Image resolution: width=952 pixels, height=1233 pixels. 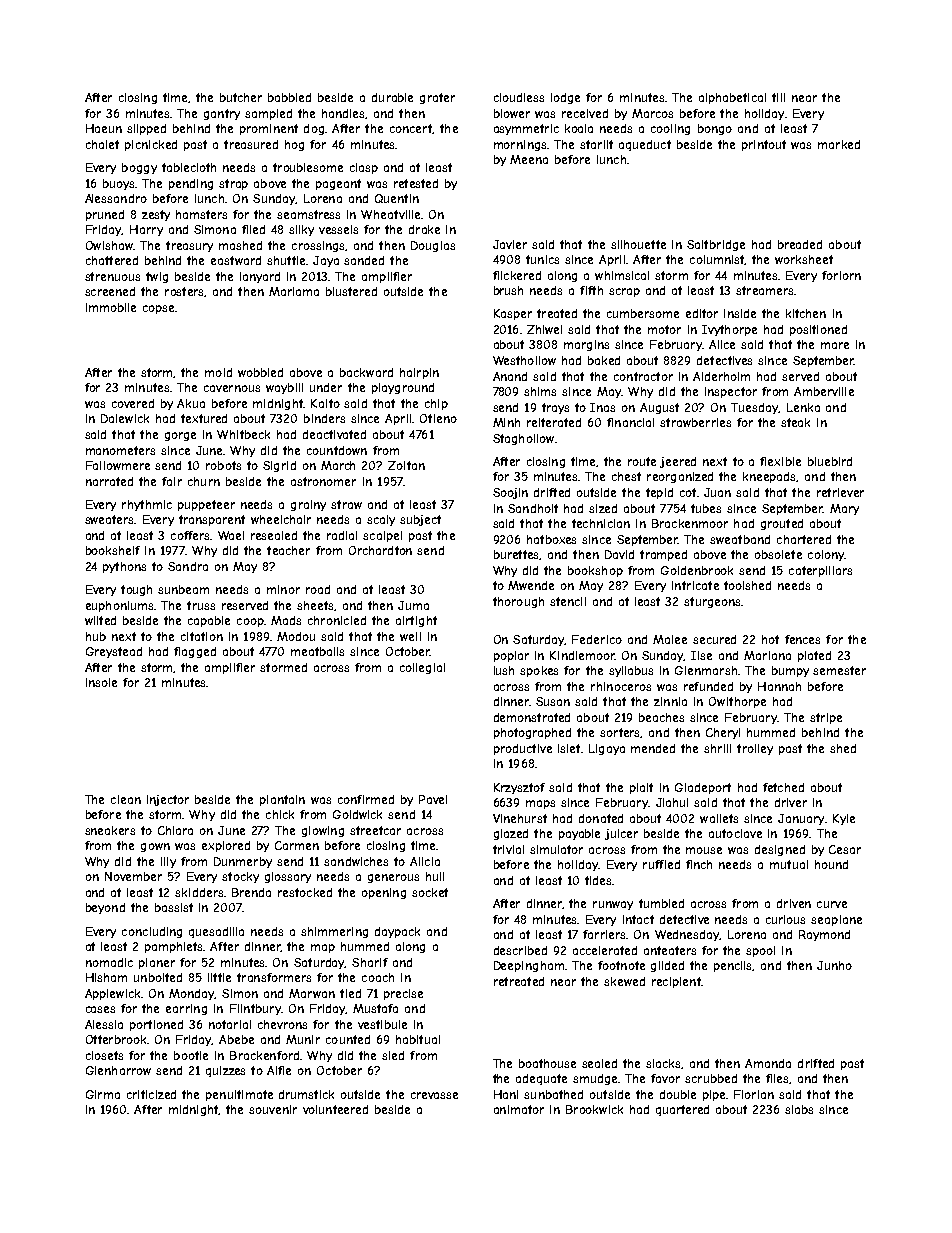 What do you see at coordinates (839, 144) in the page?
I see `marked` at bounding box center [839, 144].
